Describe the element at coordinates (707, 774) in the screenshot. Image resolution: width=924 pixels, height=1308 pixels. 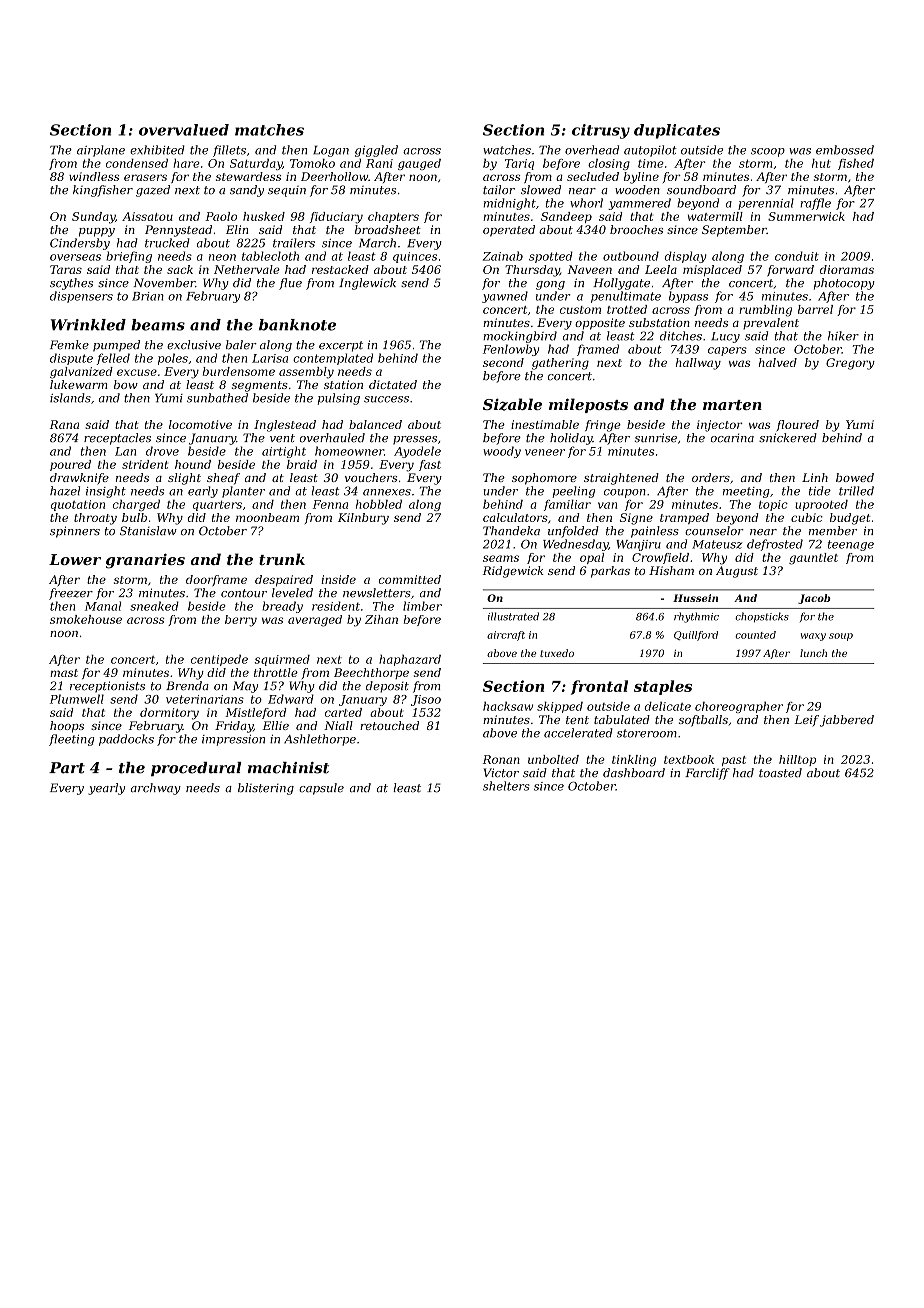
I see `Farcliff` at that location.
